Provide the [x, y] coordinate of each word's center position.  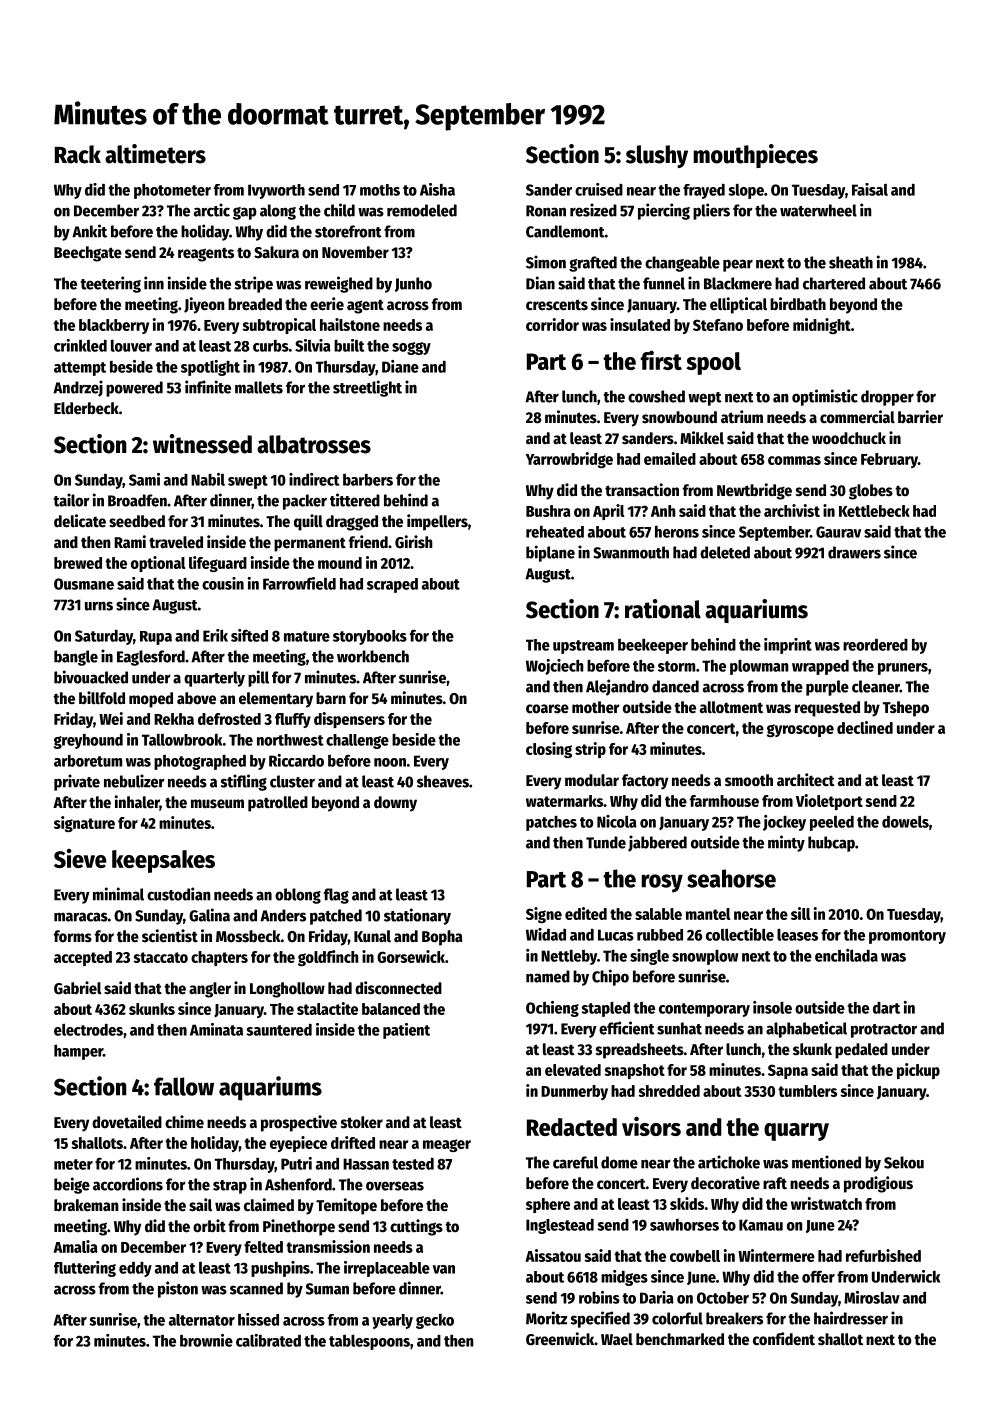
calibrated [268, 1340]
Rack [78, 154]
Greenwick [560, 1339]
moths [380, 190]
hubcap [831, 844]
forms [73, 936]
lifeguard [218, 564]
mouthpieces [755, 156]
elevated [573, 1070]
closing [549, 750]
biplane [550, 553]
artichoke [729, 1162]
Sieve [80, 858]
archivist [792, 510]
